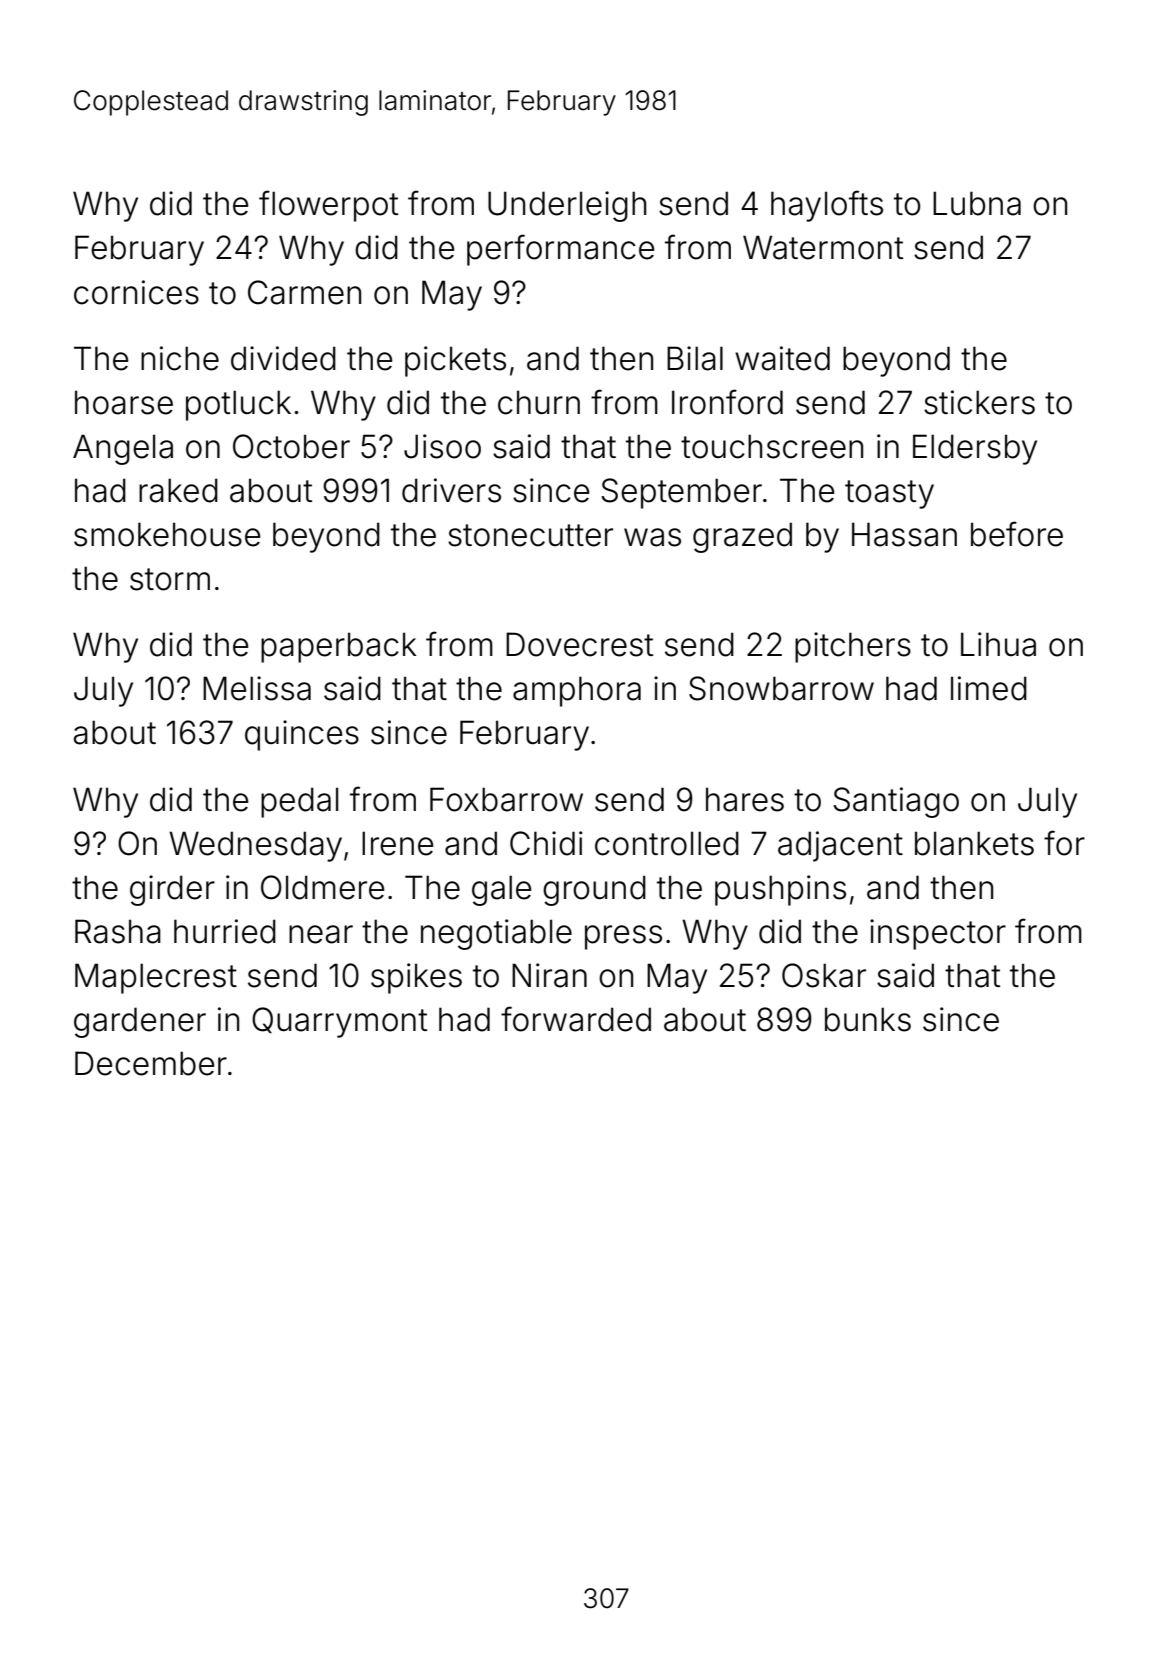 The width and height of the document is (1165, 1654). Describe the element at coordinates (889, 494) in the document. I see `toasty` at that location.
